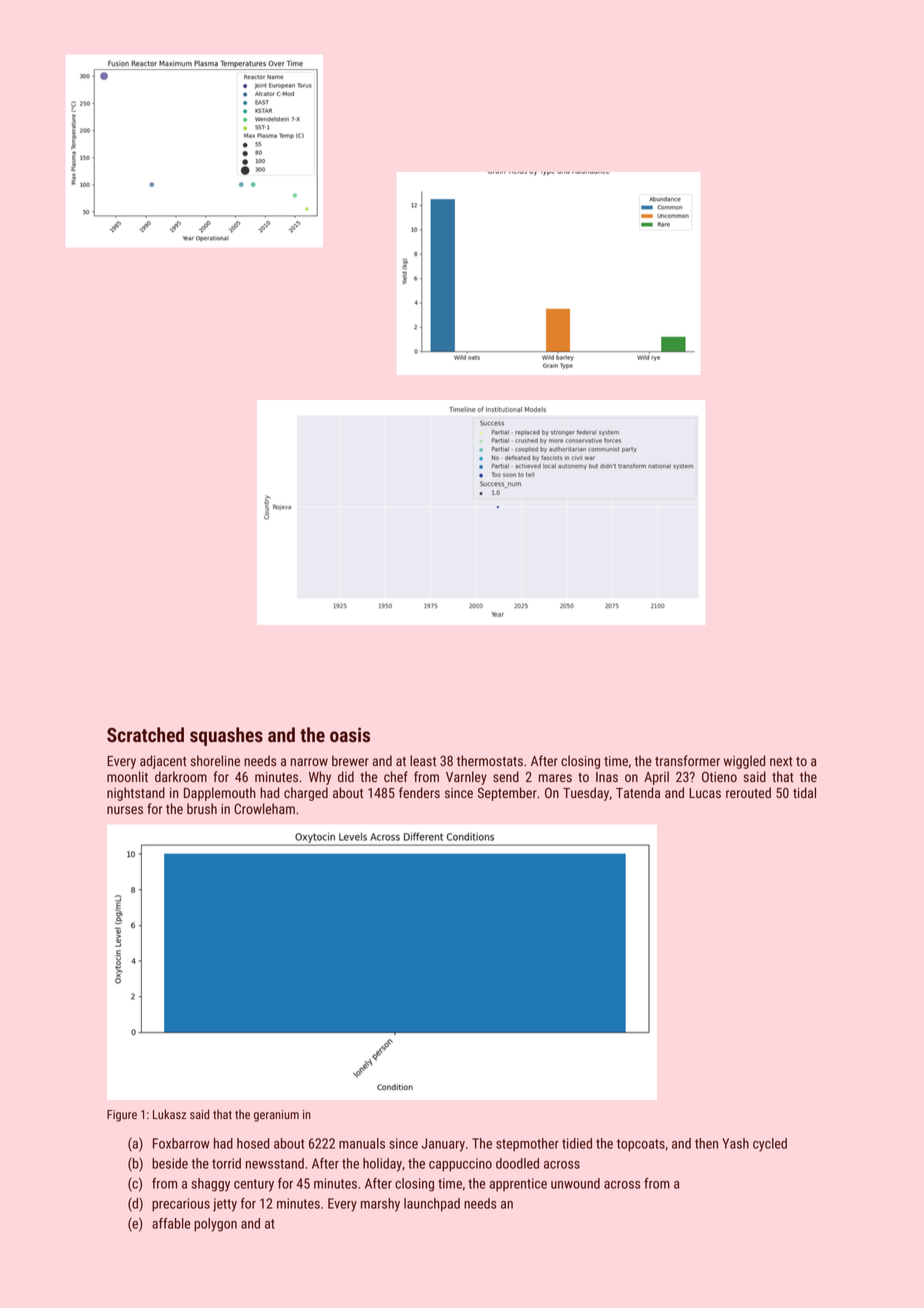  I want to click on Lucas, so click(705, 793).
